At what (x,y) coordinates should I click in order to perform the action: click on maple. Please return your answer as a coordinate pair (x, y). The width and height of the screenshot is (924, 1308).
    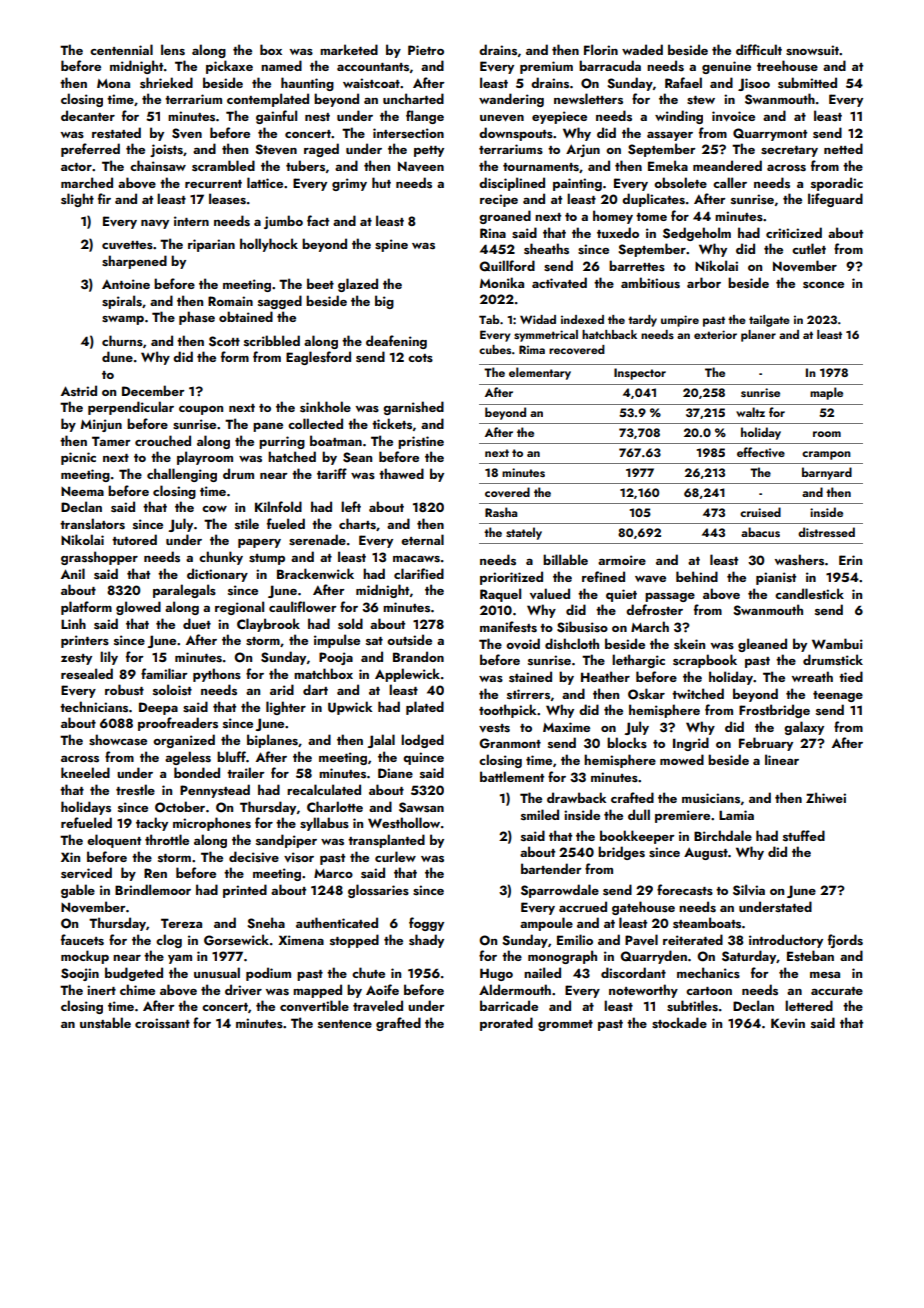
    Looking at the image, I should click on (826, 393).
